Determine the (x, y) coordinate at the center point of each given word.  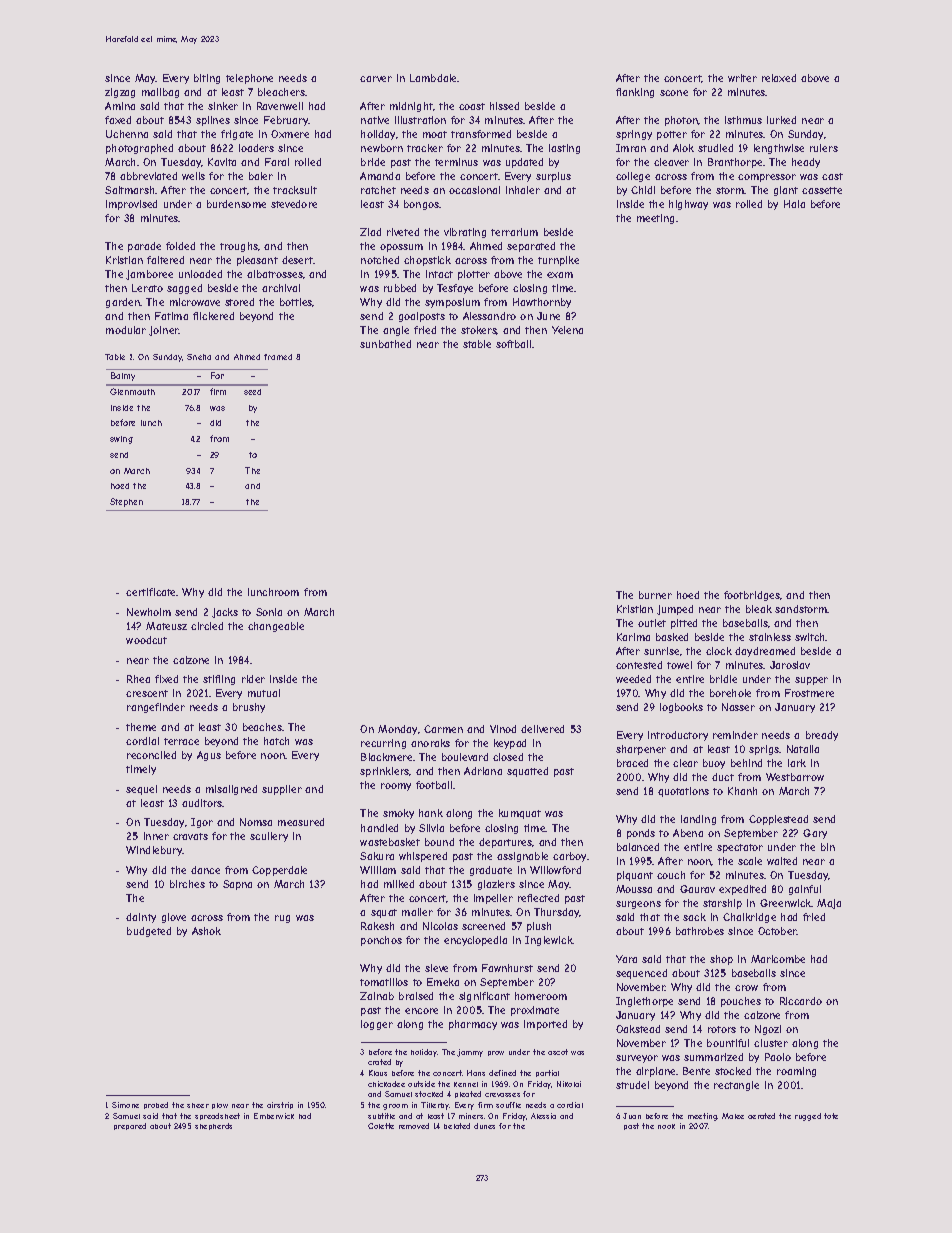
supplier (282, 790)
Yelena (567, 330)
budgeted (149, 932)
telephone (249, 79)
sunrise (661, 651)
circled (207, 626)
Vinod (503, 729)
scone (674, 93)
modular (126, 330)
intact (439, 274)
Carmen (443, 729)
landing (698, 820)
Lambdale (434, 78)
